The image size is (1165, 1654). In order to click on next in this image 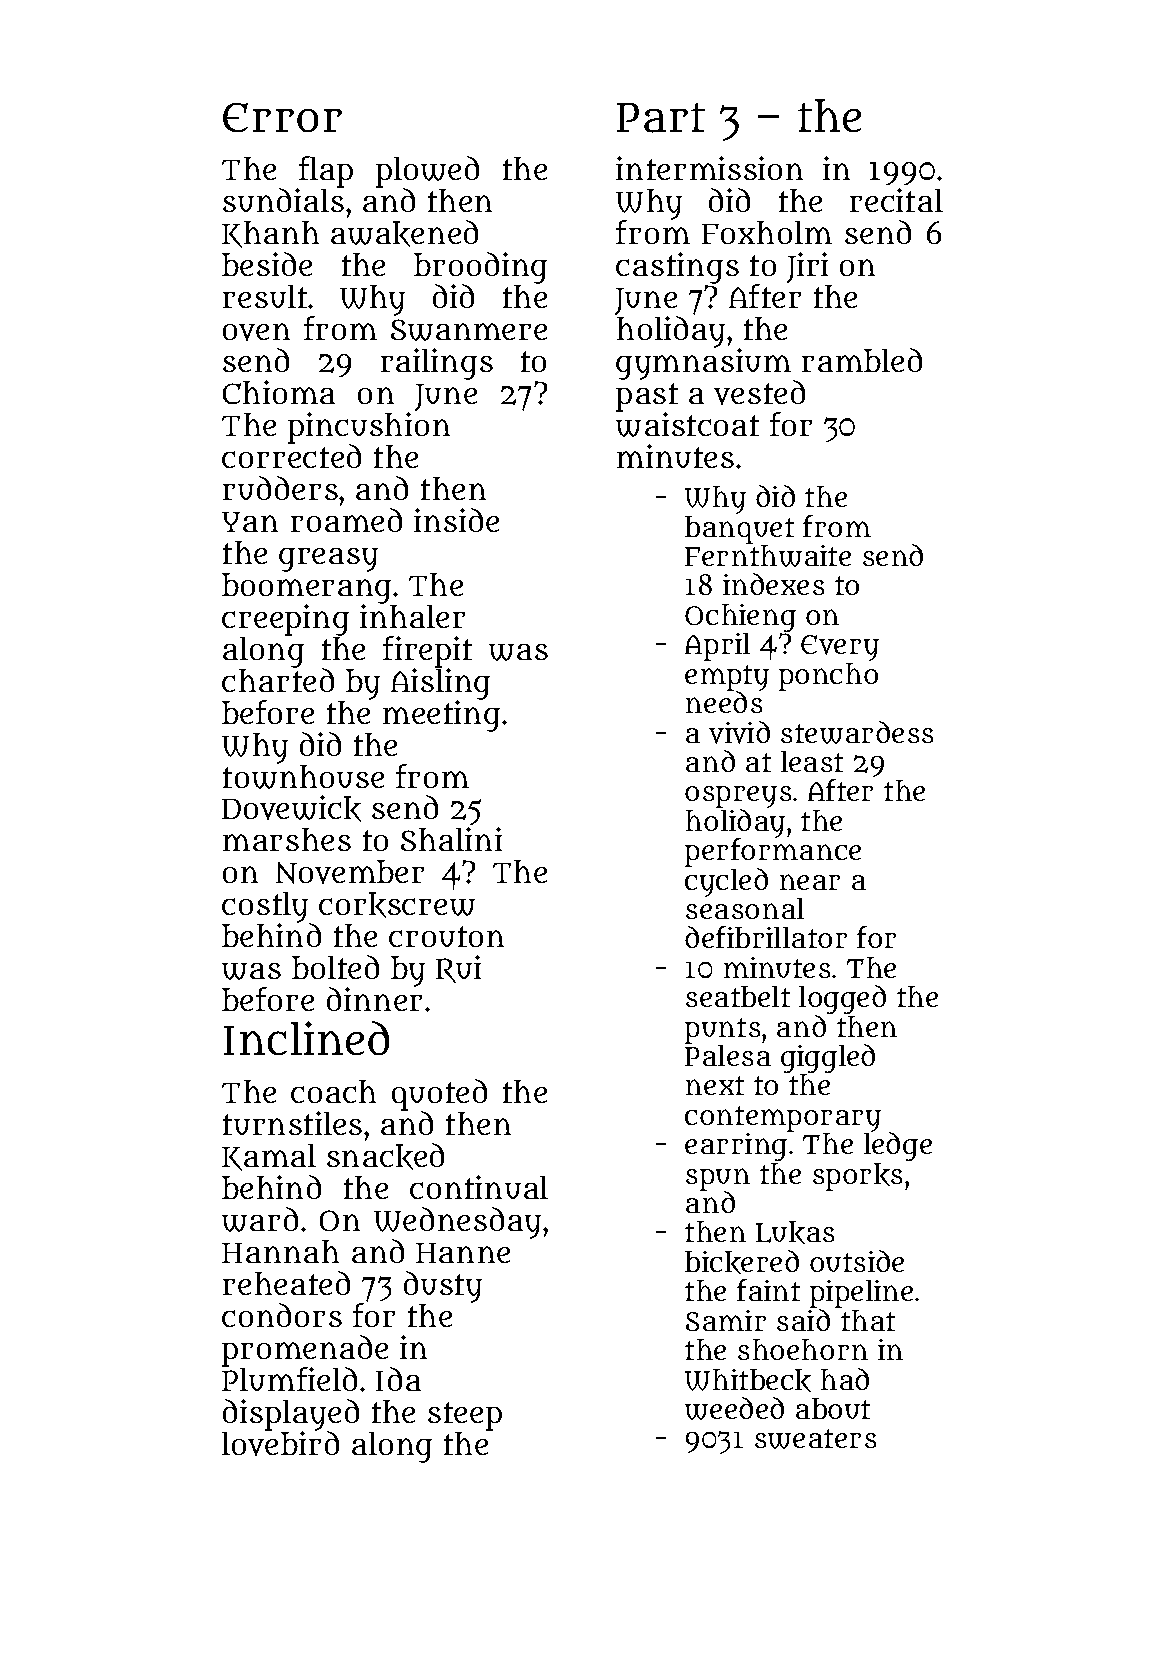, I will do `click(715, 1085)`.
